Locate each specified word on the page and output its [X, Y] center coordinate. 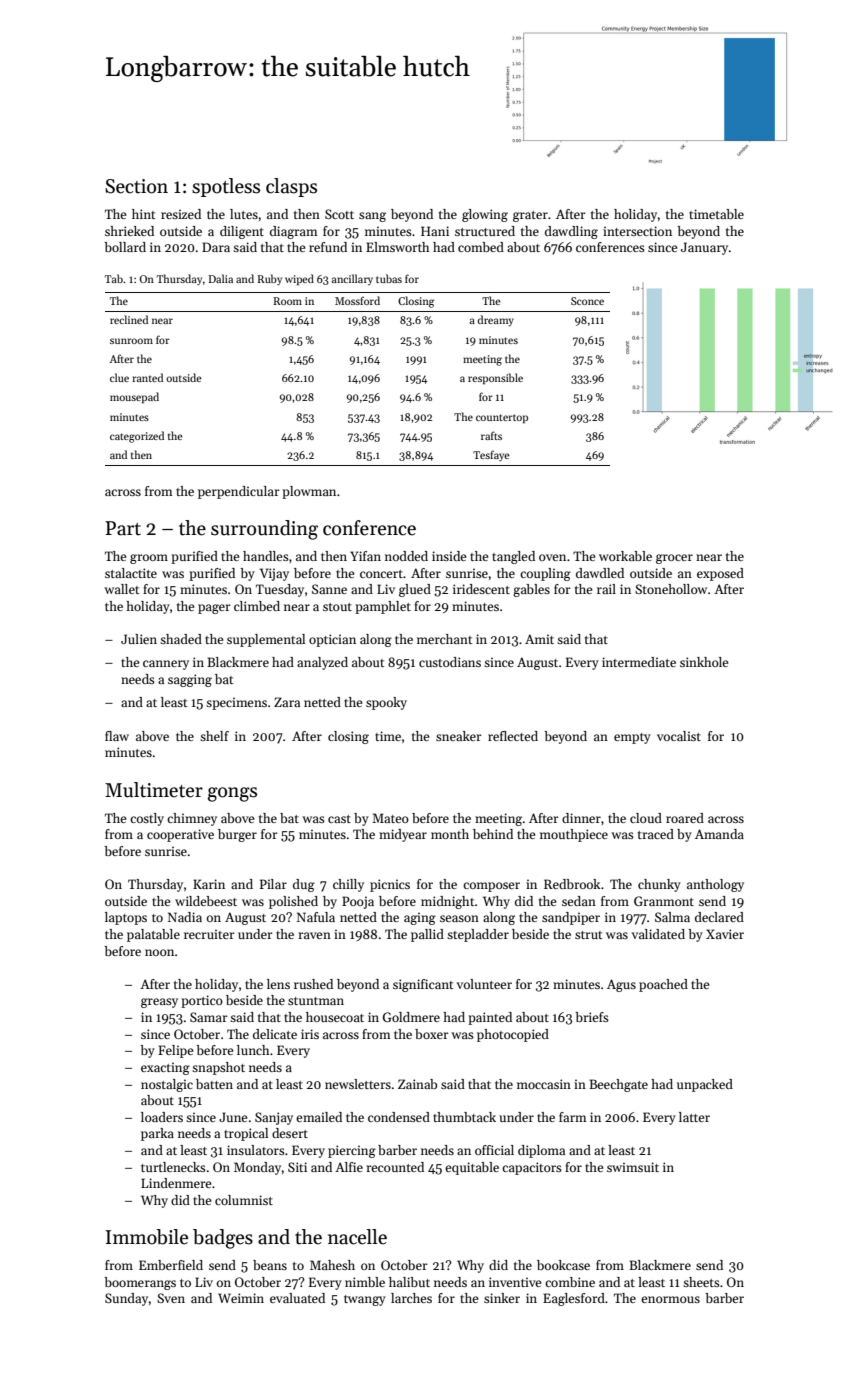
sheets [701, 1282]
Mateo [390, 818]
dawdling [571, 232]
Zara [287, 702]
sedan [579, 901]
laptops [126, 918]
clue [119, 377]
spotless [226, 187]
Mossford [357, 300]
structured [485, 231]
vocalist [679, 736]
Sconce [587, 301]
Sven [171, 1298]
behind [493, 834]
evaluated [297, 1298]
